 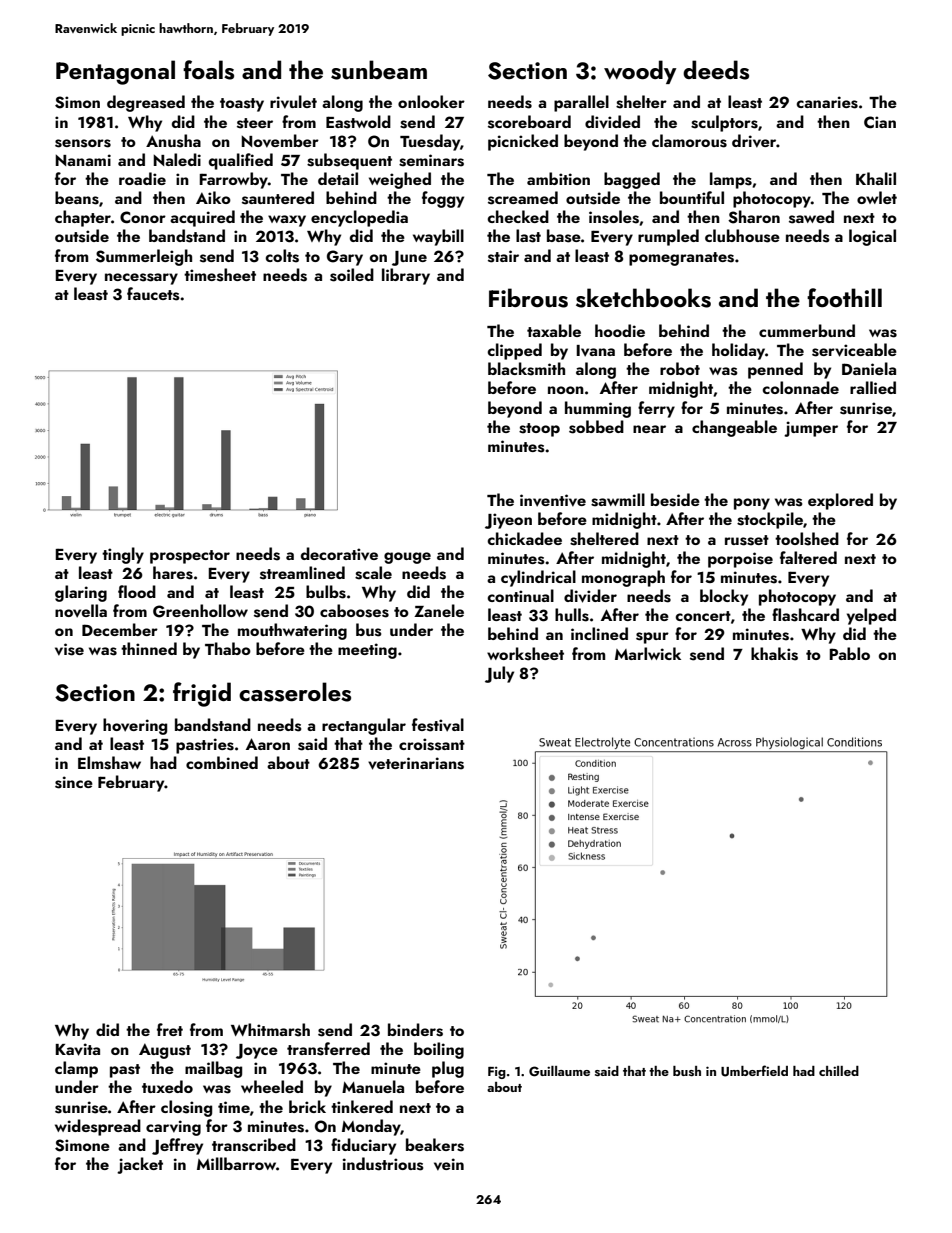 I want to click on Pentagonal, so click(x=115, y=72).
